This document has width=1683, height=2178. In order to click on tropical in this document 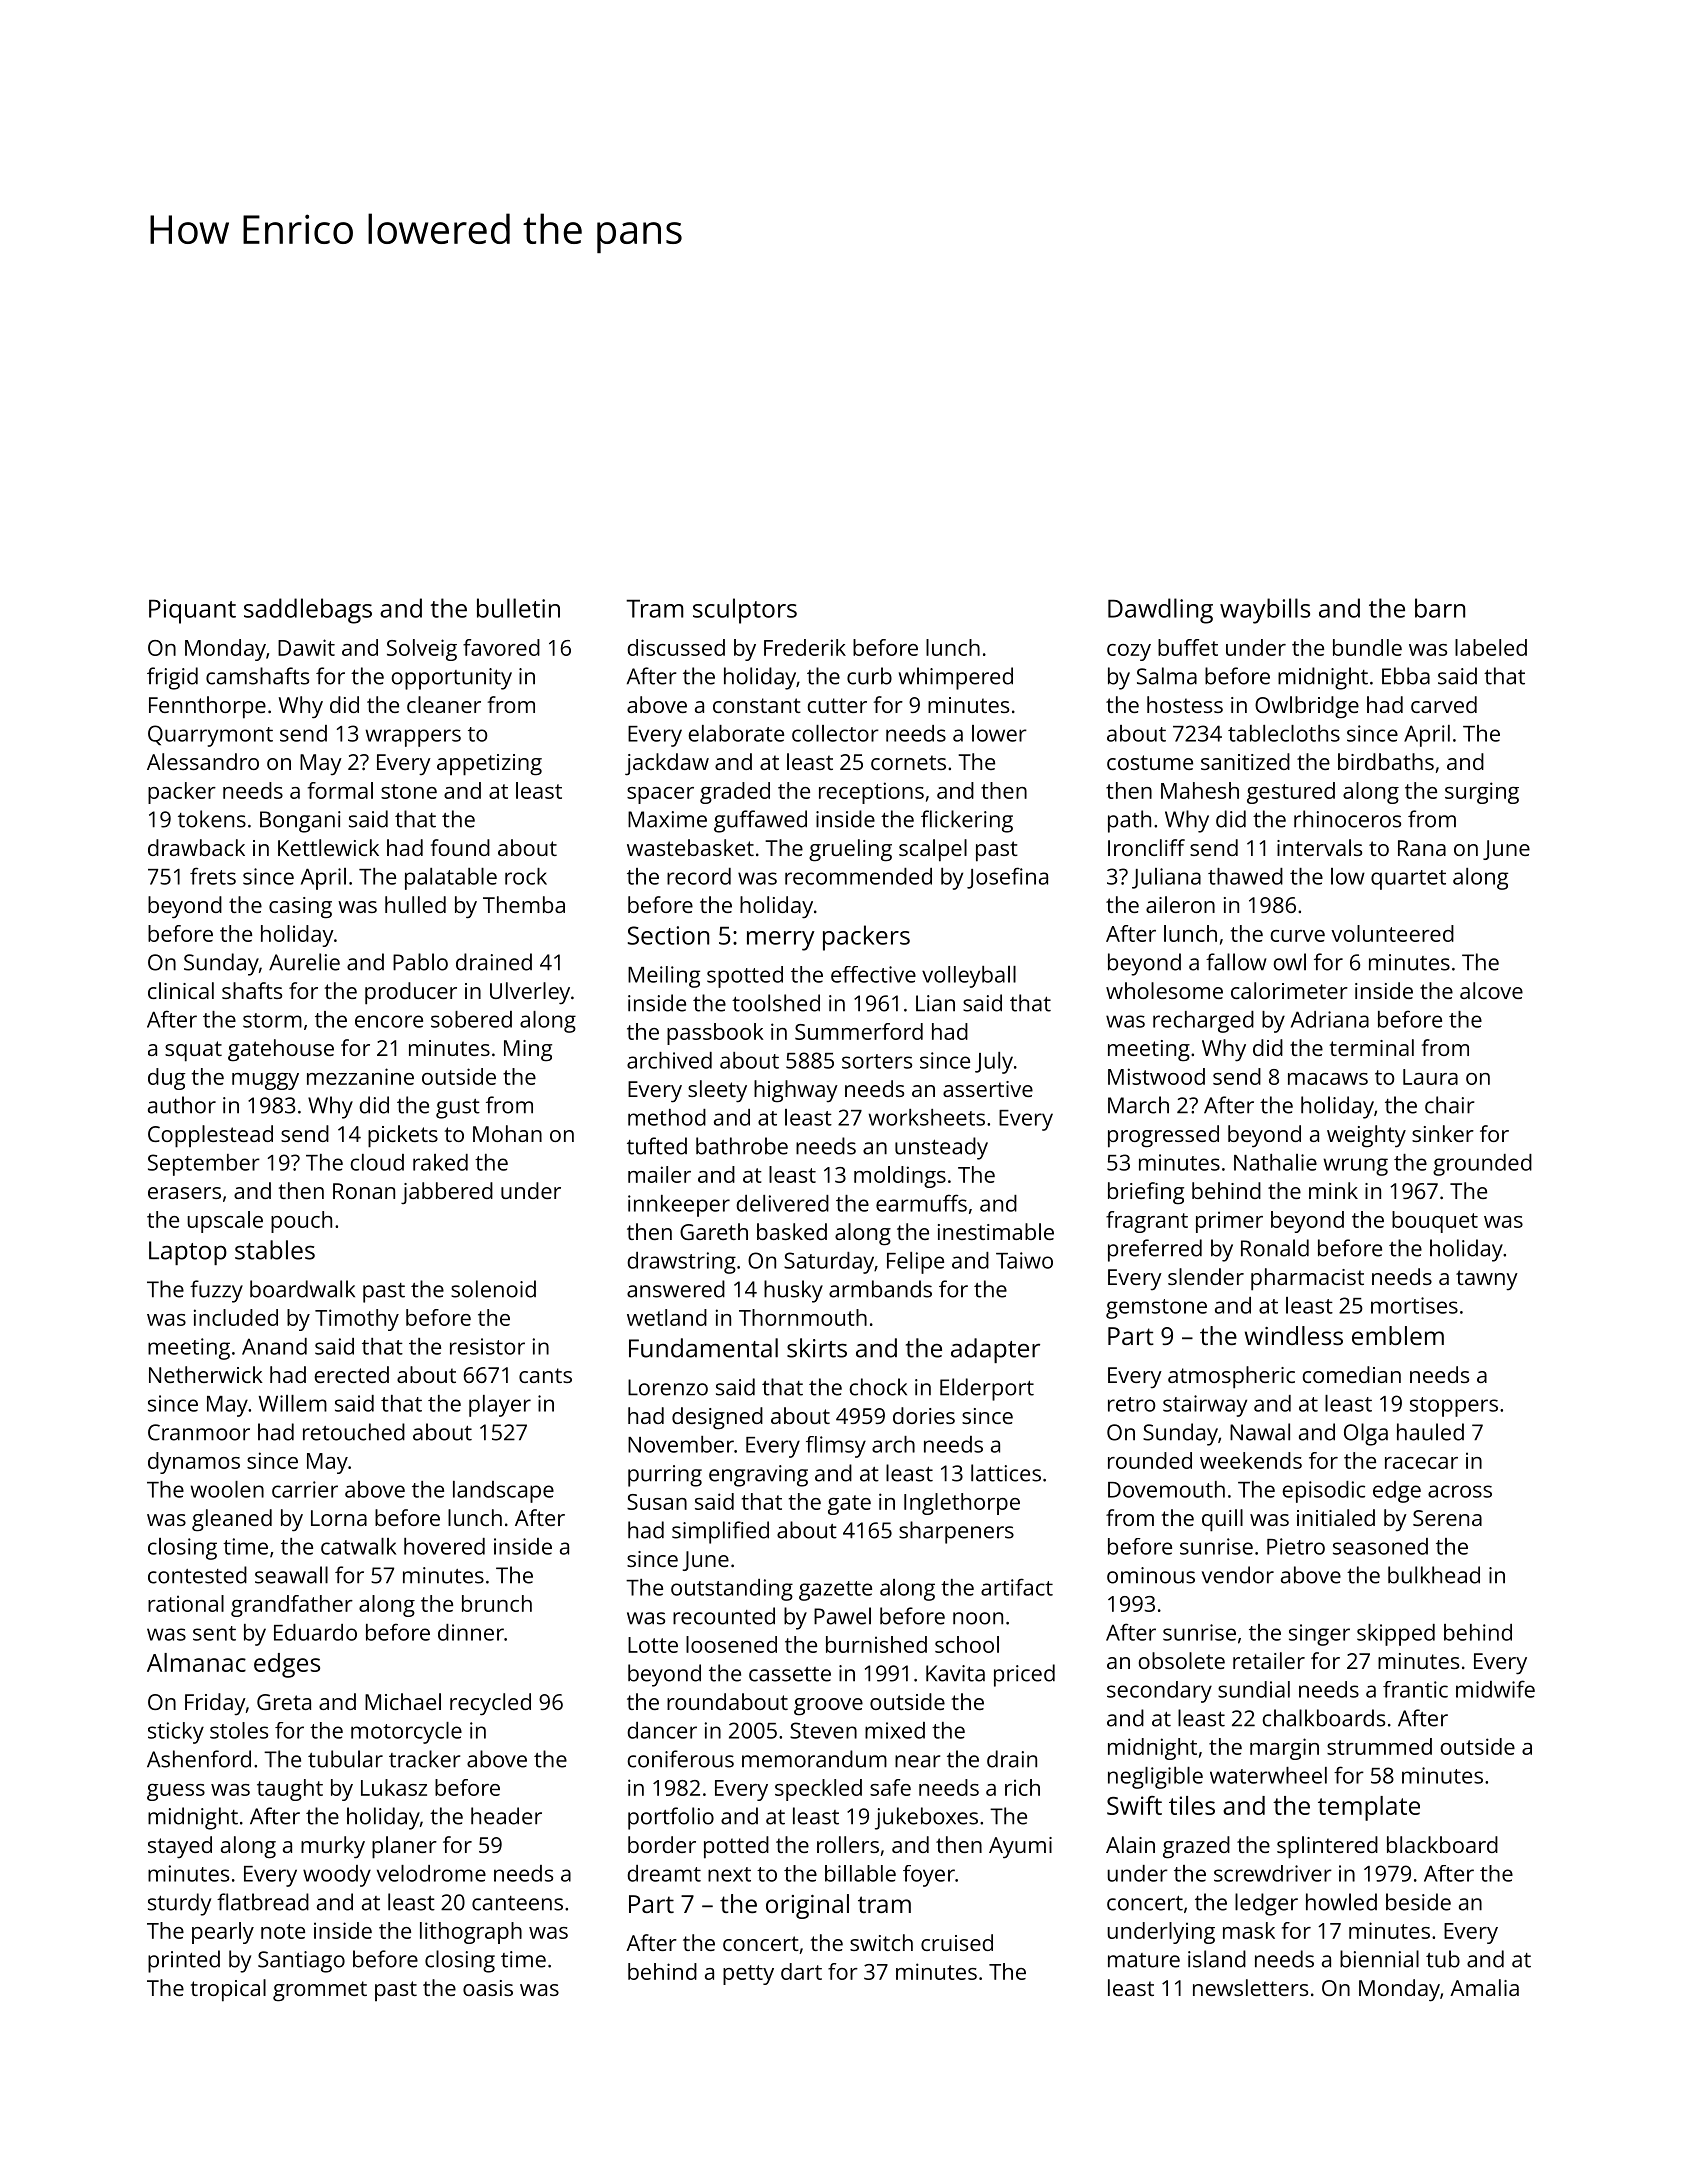, I will do `click(228, 1990)`.
